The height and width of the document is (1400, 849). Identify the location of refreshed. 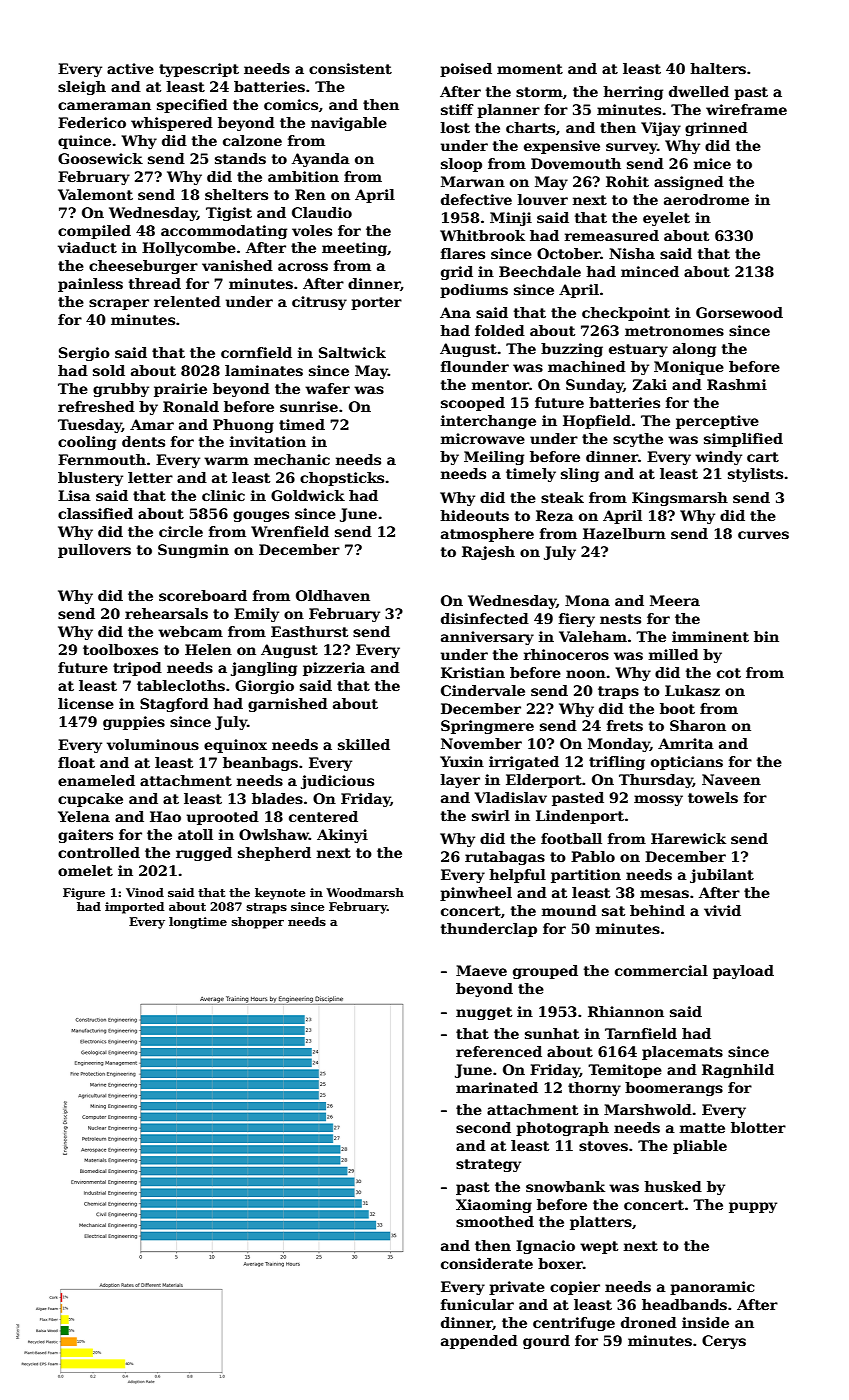
(96, 406).
